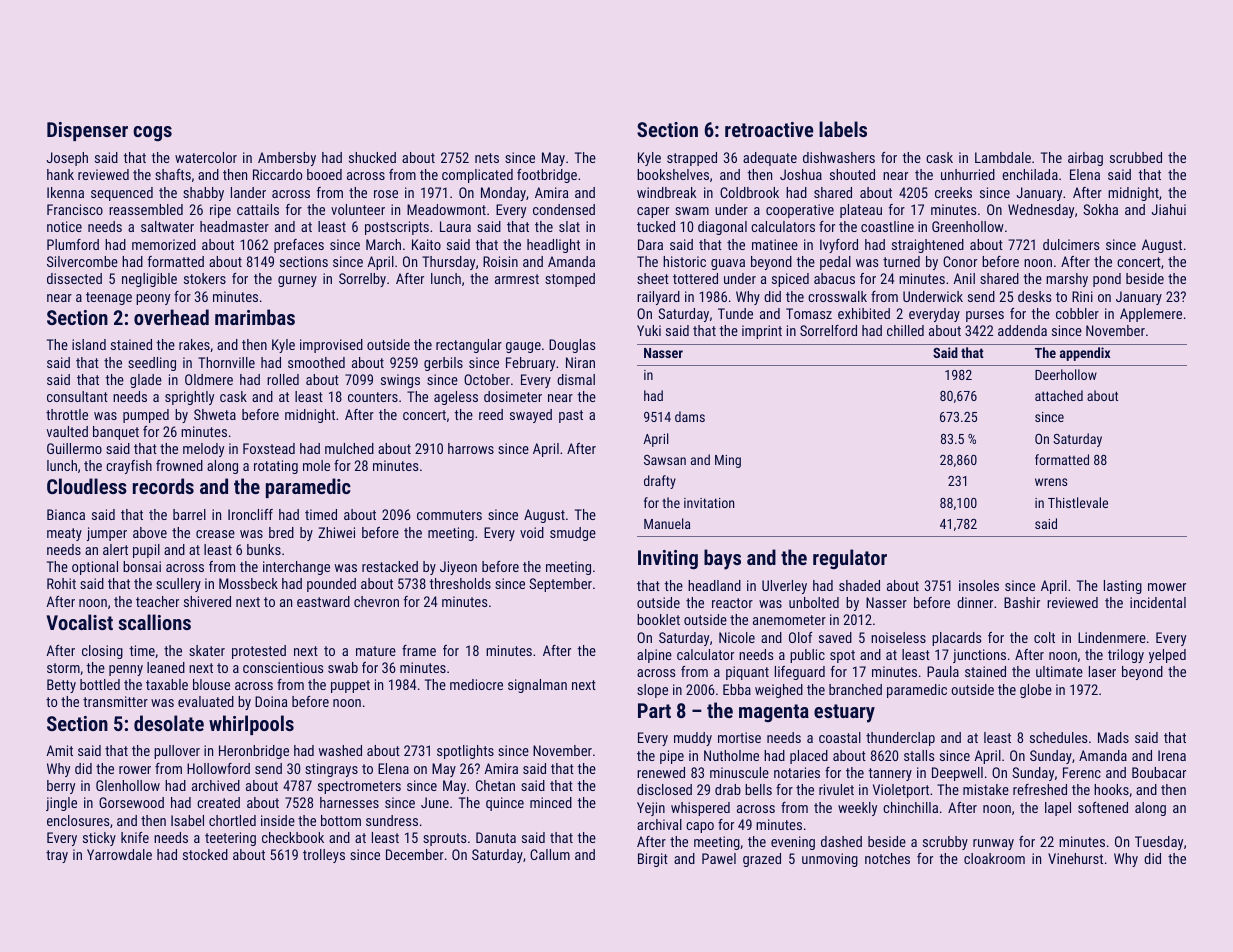 This image has width=1233, height=952. Describe the element at coordinates (1034, 296) in the image. I see `desks` at that location.
